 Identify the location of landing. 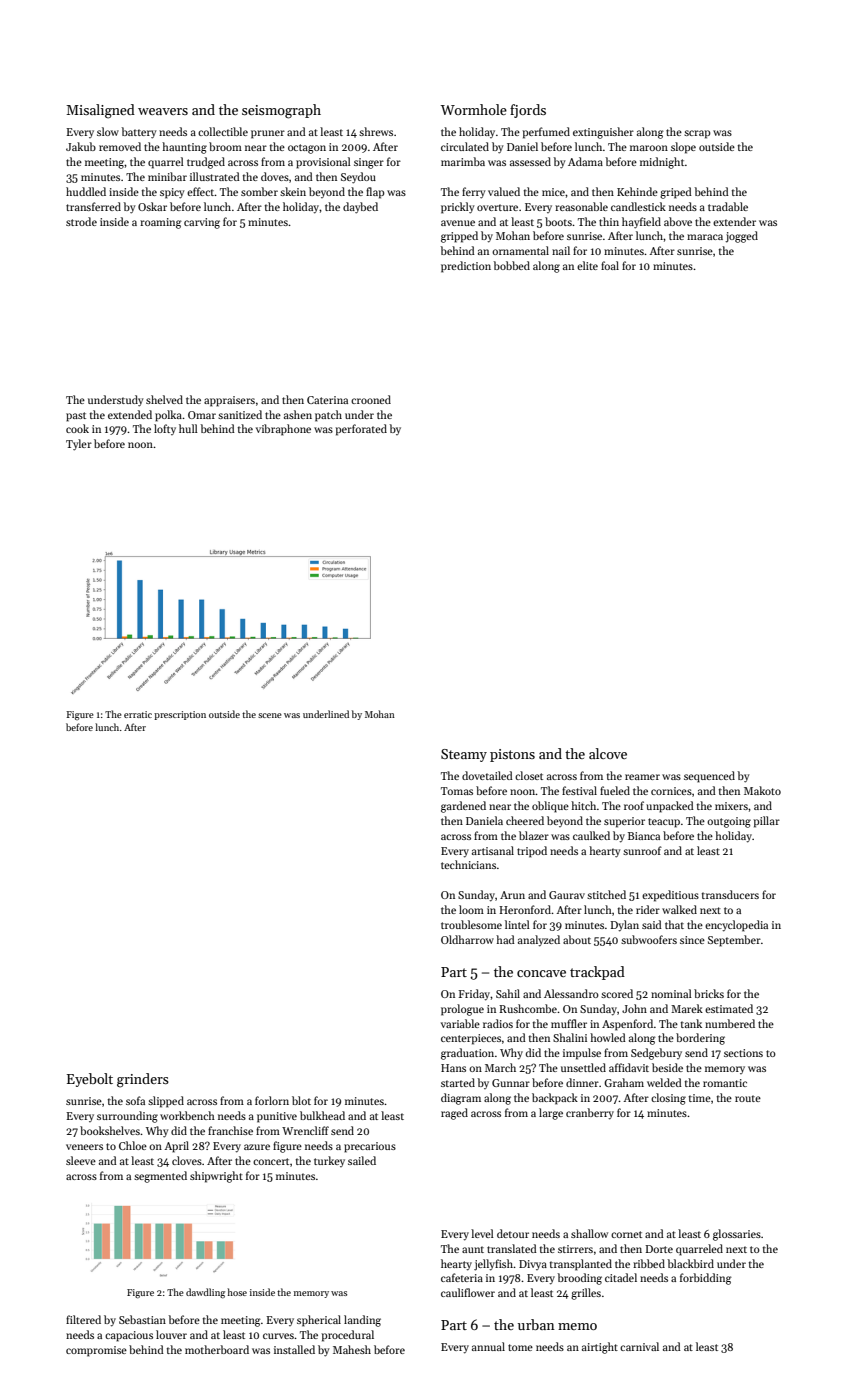
(362, 1321).
